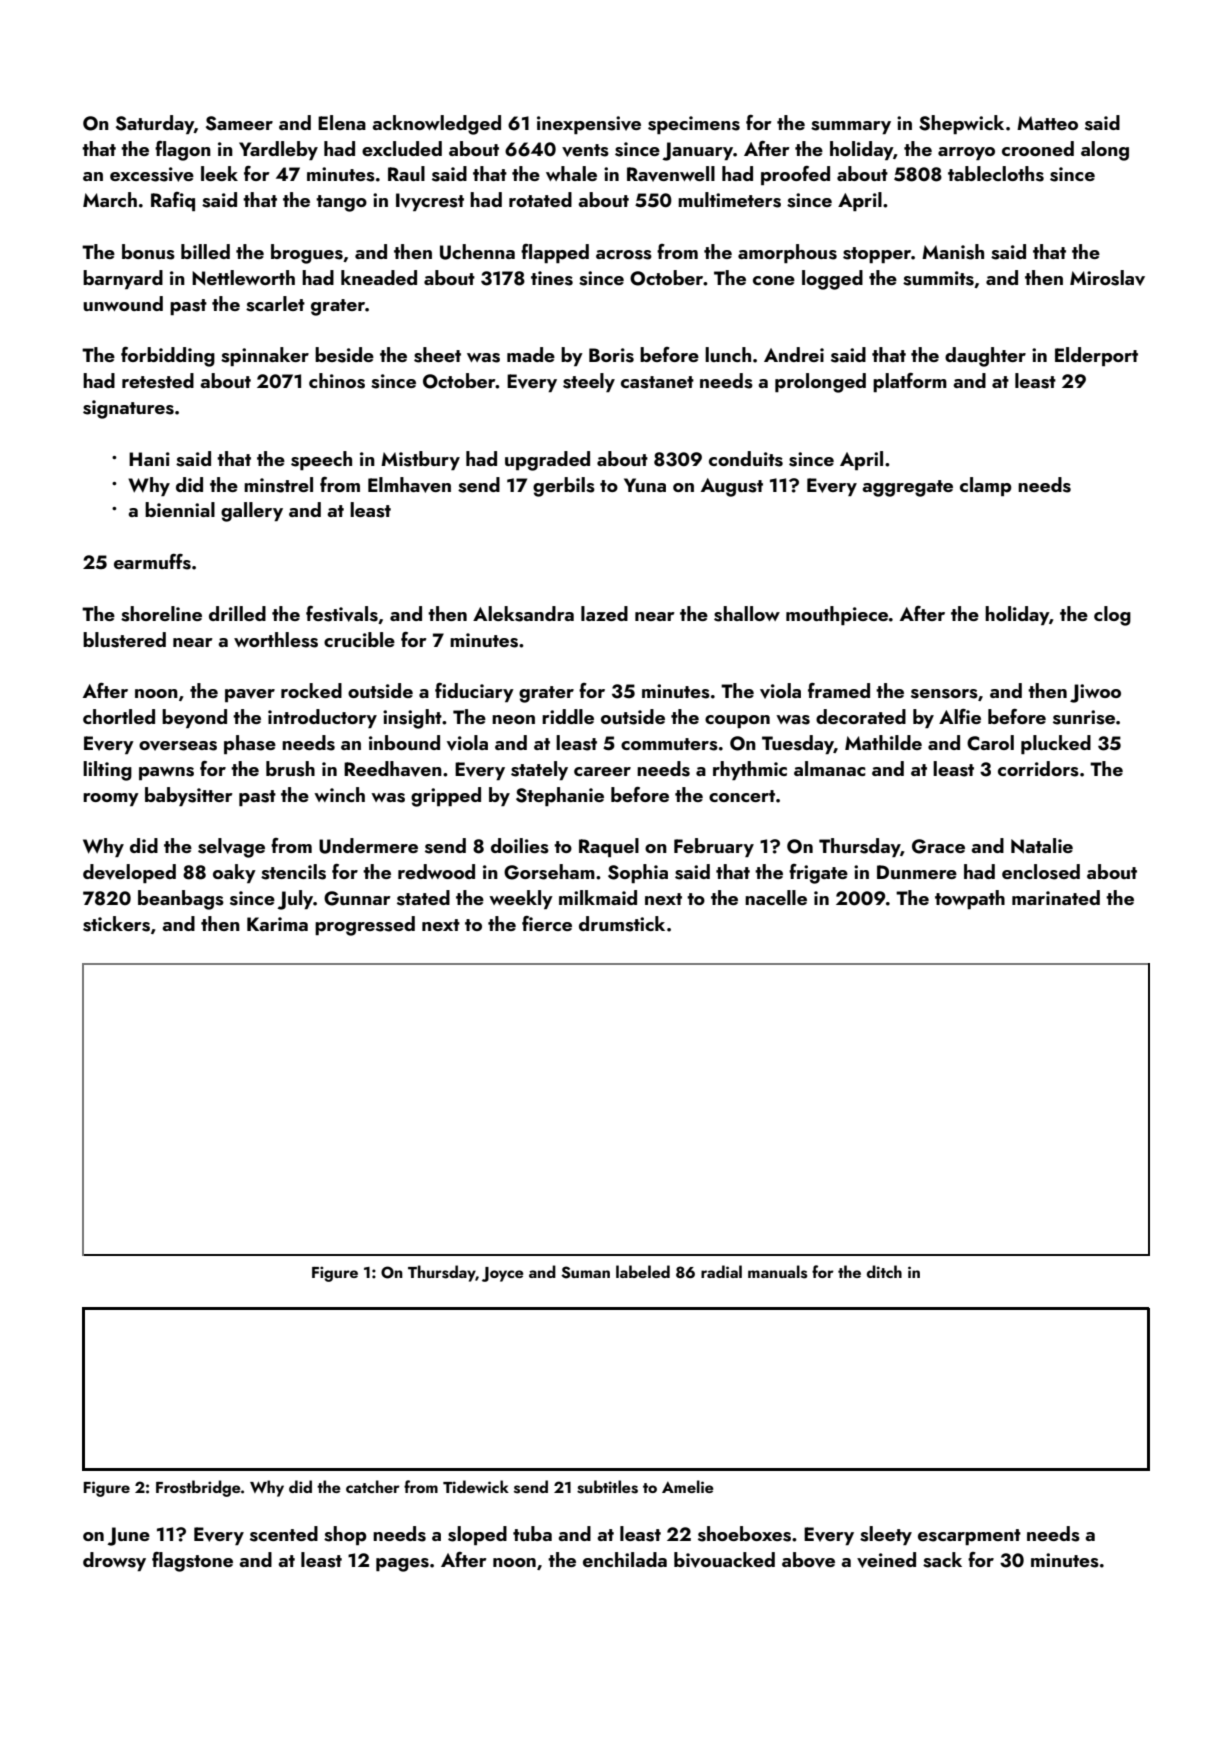 This image has width=1232, height=1742. Describe the element at coordinates (231, 848) in the image. I see `selvage` at that location.
